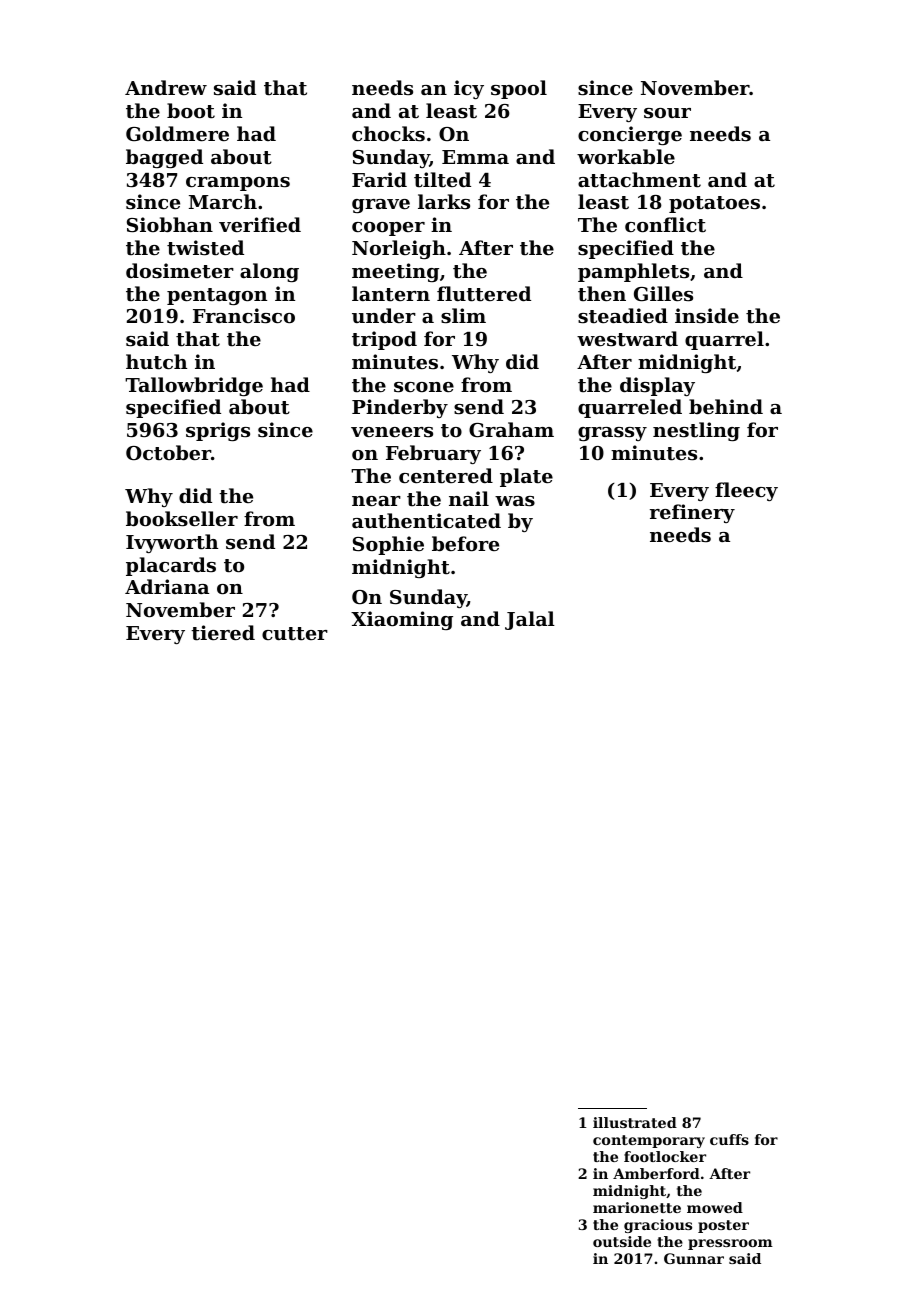  Describe the element at coordinates (692, 513) in the image. I see `refinery` at that location.
